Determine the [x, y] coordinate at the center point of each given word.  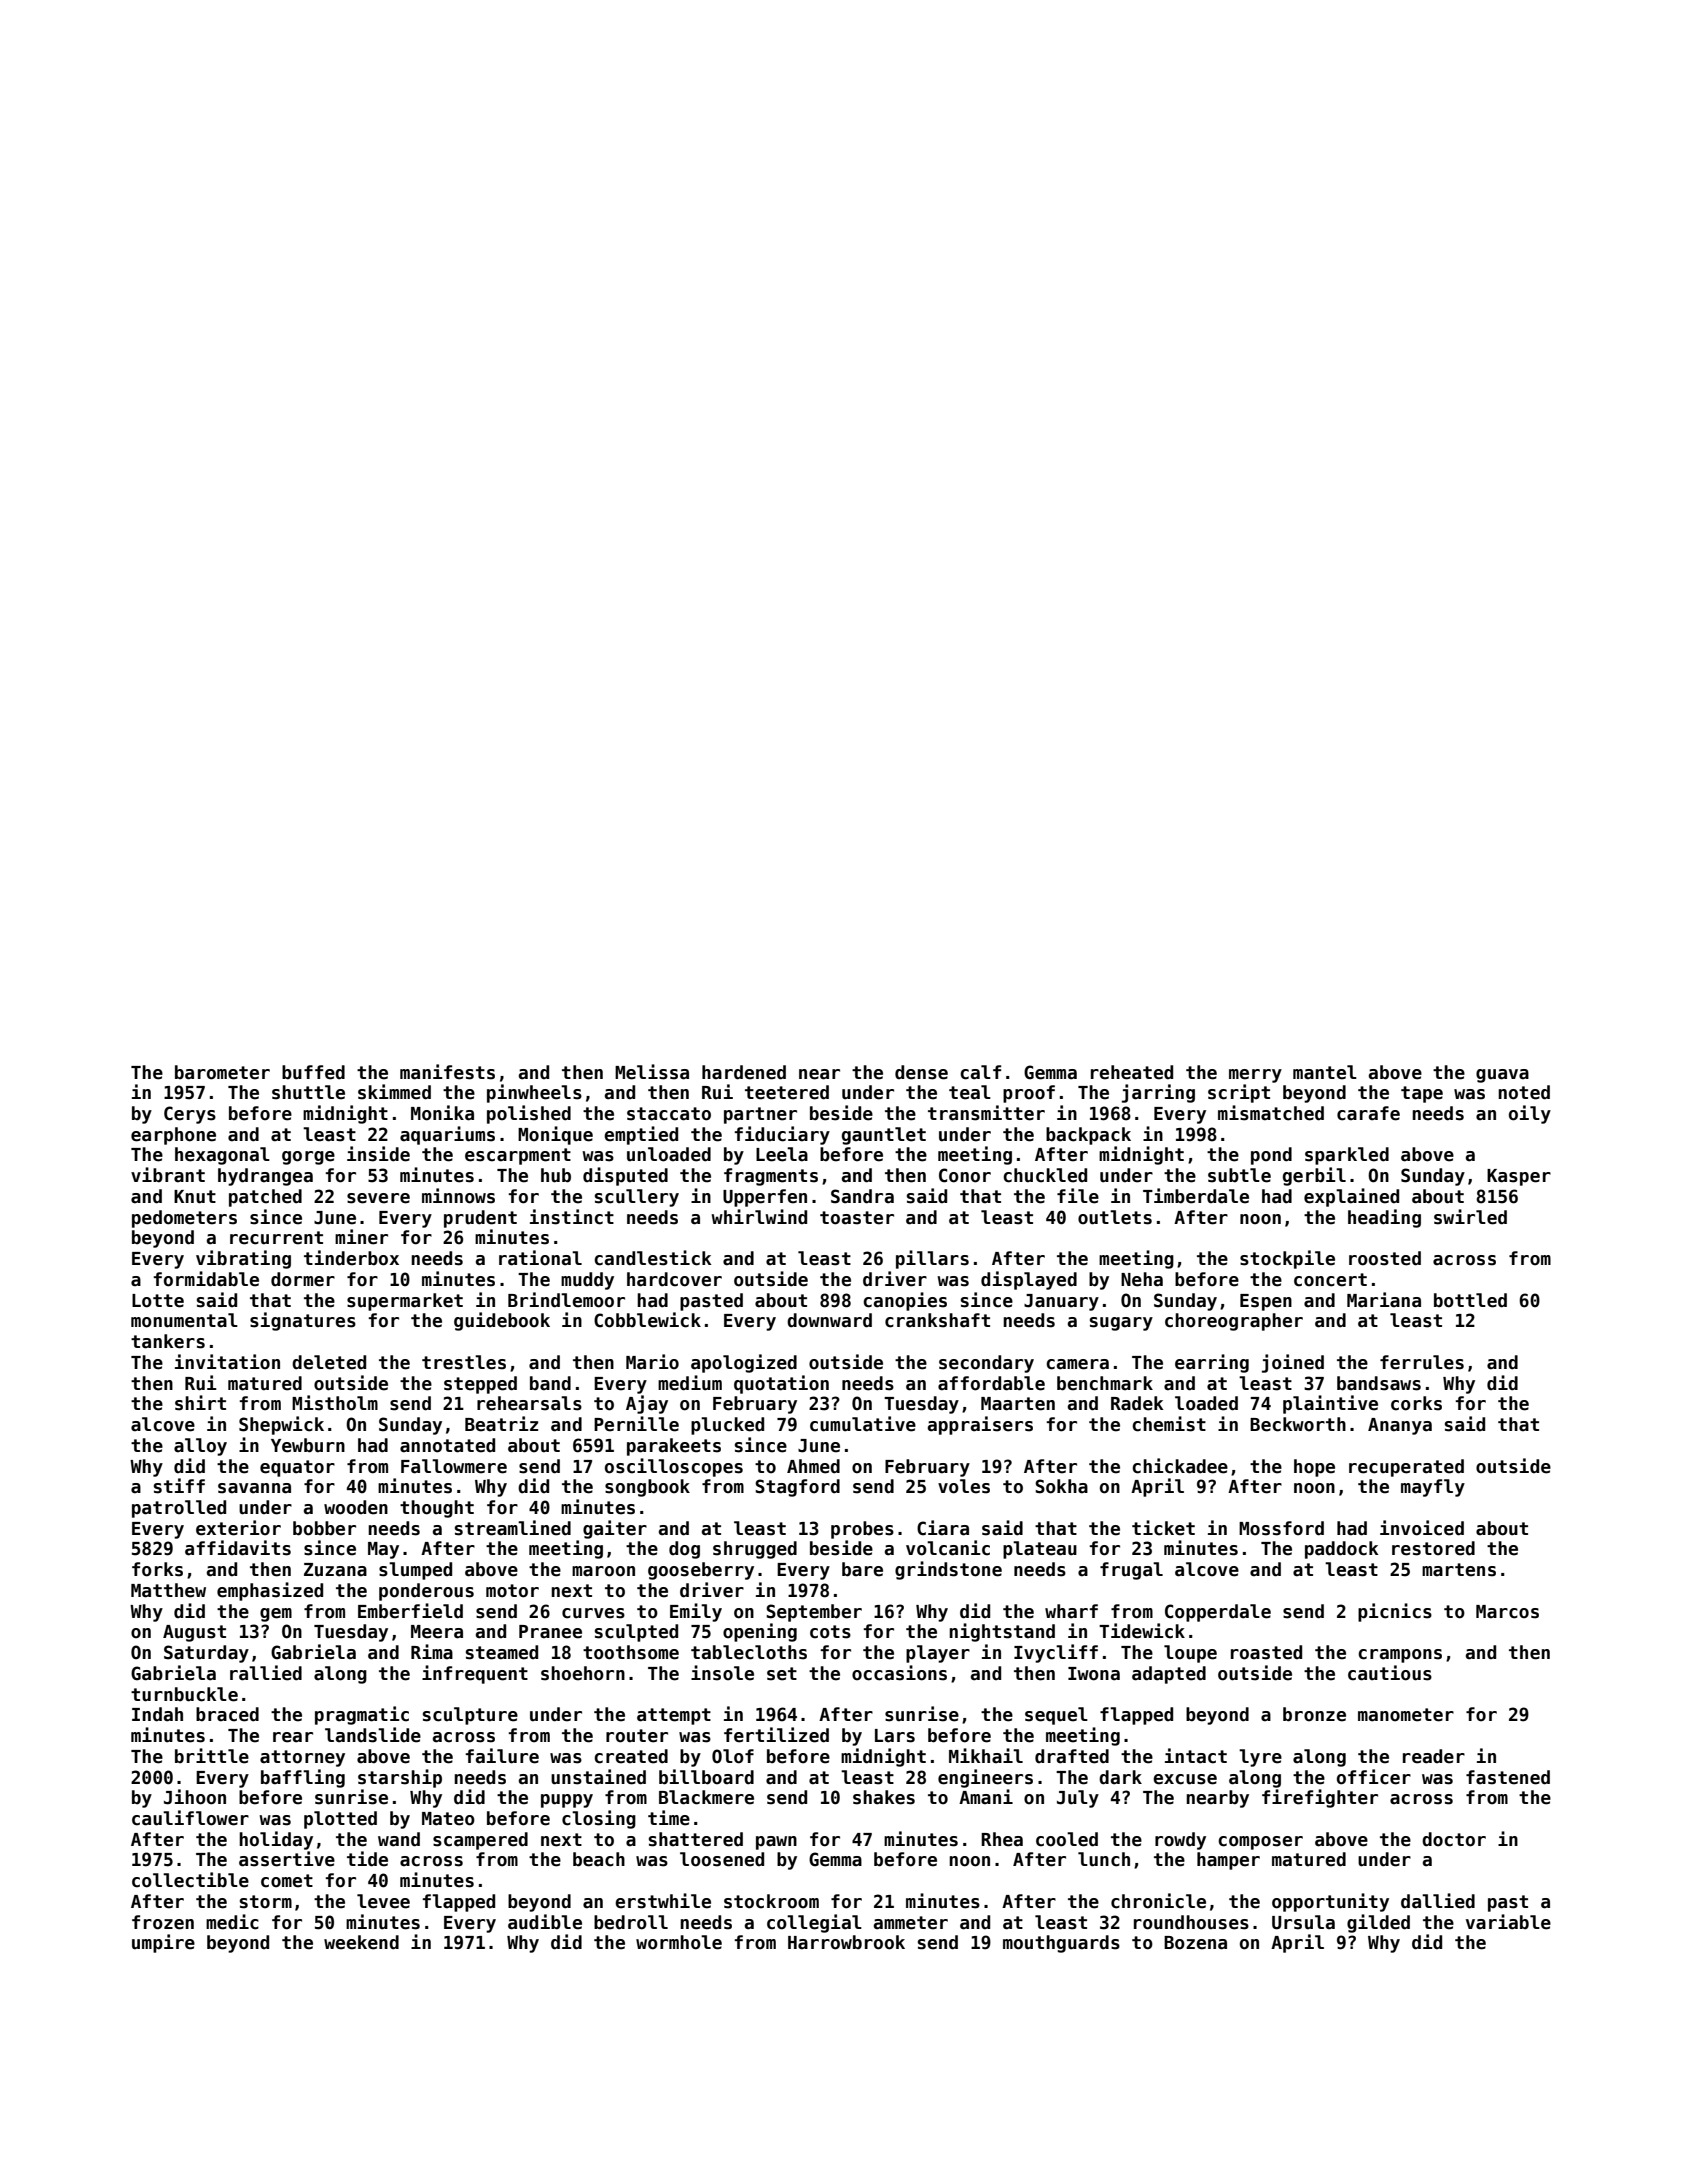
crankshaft [937, 1320]
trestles [464, 1362]
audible [545, 1922]
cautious [1390, 1673]
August [194, 1633]
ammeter [911, 1923]
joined [1293, 1363]
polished [529, 1114]
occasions [899, 1673]
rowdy [1180, 1841]
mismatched [1271, 1113]
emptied [641, 1135]
